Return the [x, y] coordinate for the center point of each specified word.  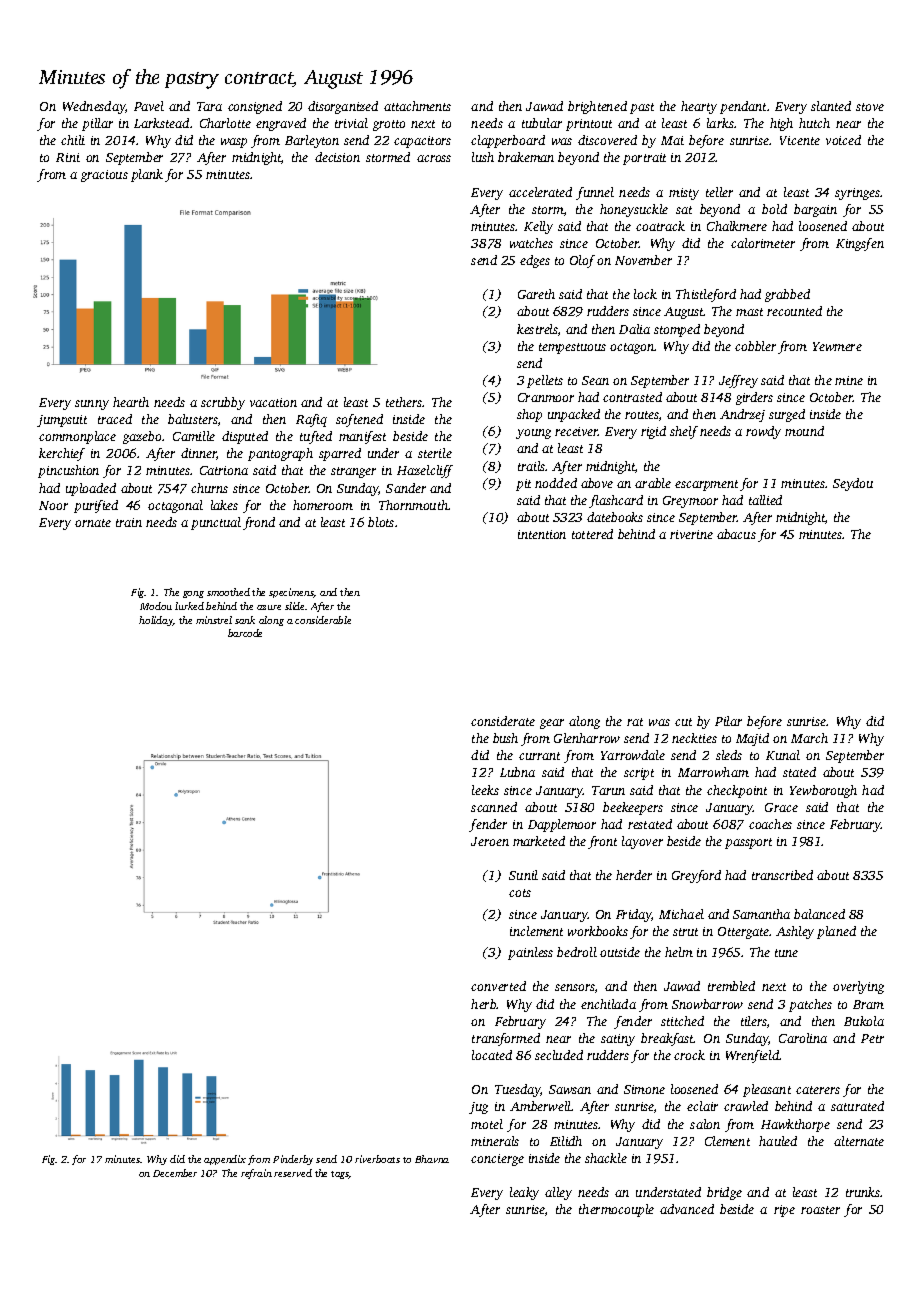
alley [558, 1193]
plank [147, 175]
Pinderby [293, 1160]
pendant [744, 107]
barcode [245, 633]
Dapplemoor [562, 825]
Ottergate [743, 933]
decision [337, 157]
